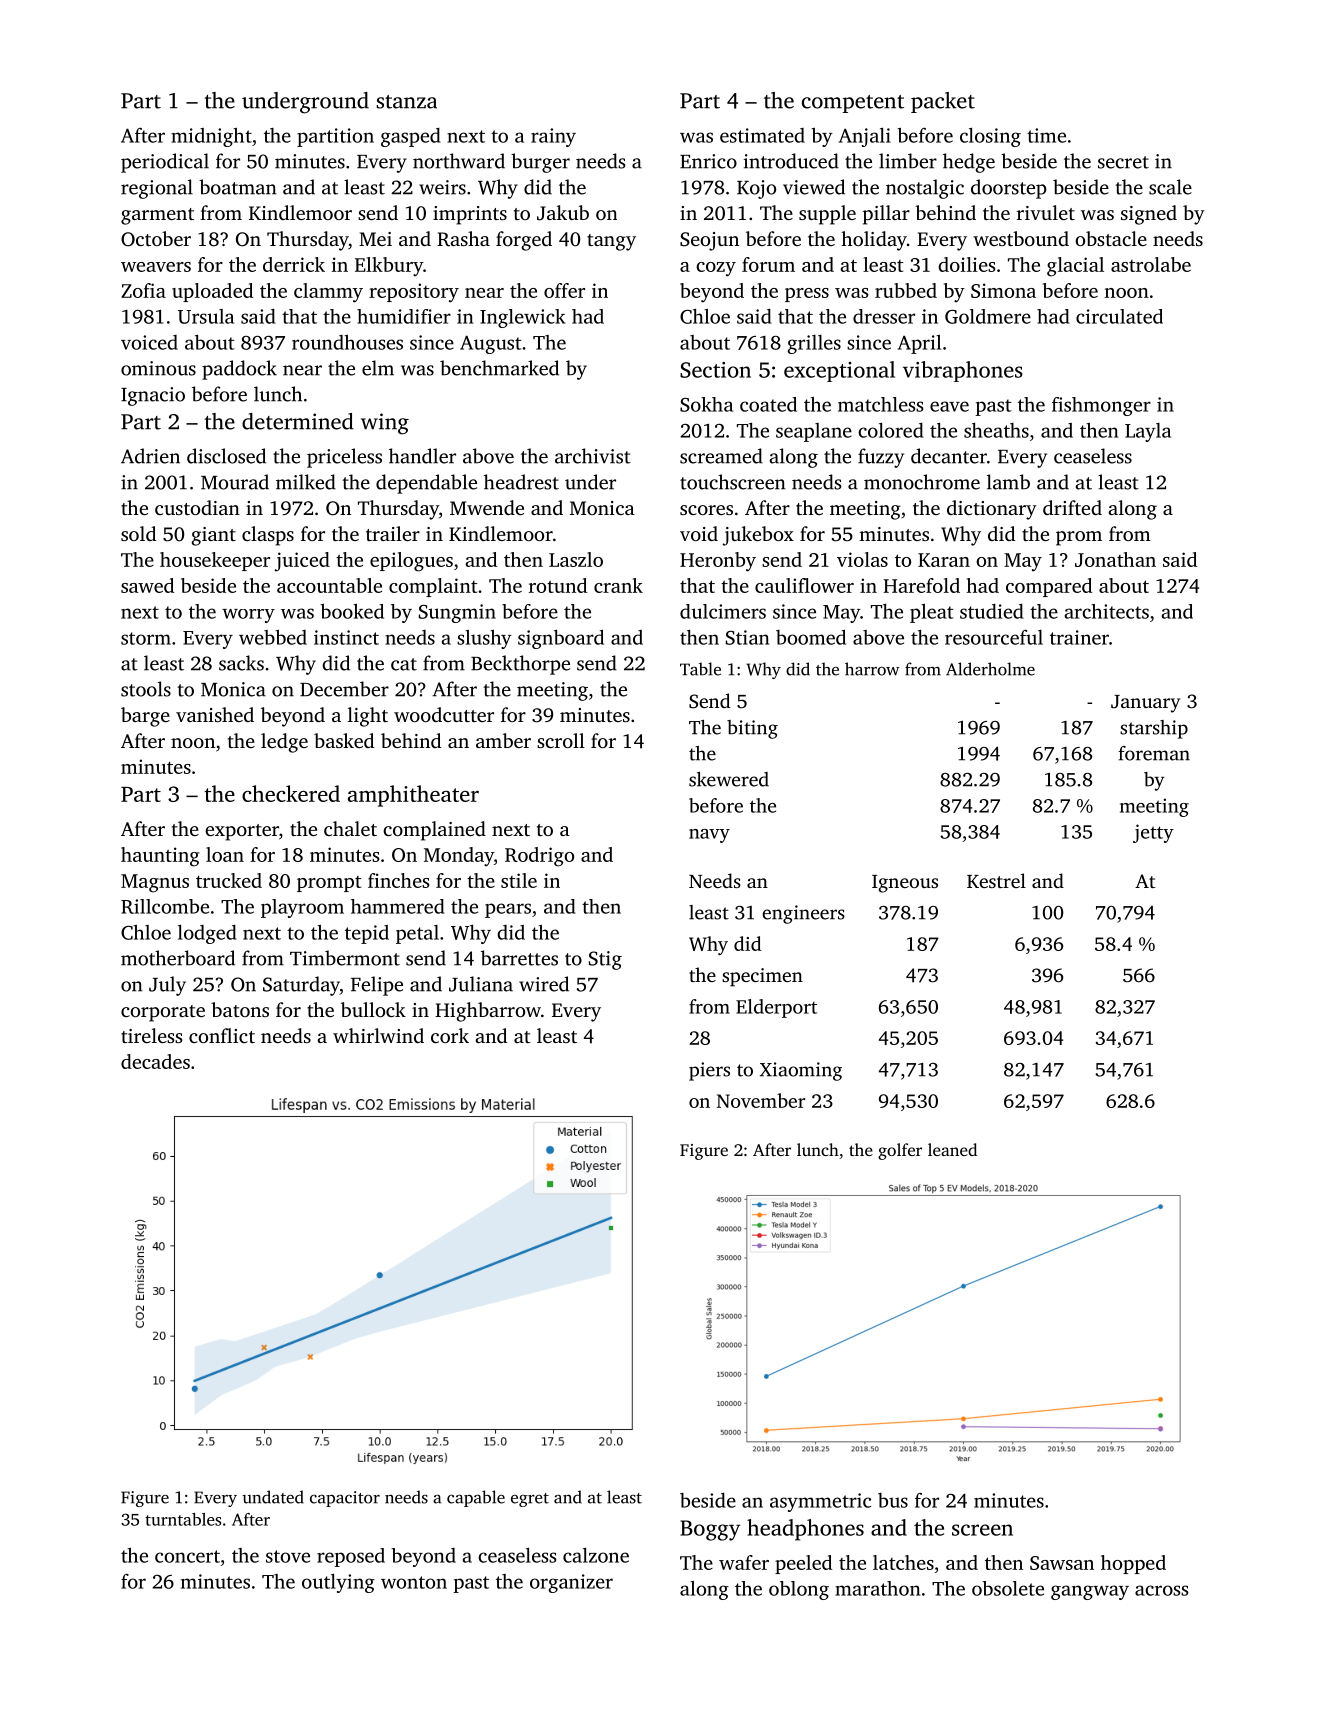  I want to click on regional, so click(157, 189).
